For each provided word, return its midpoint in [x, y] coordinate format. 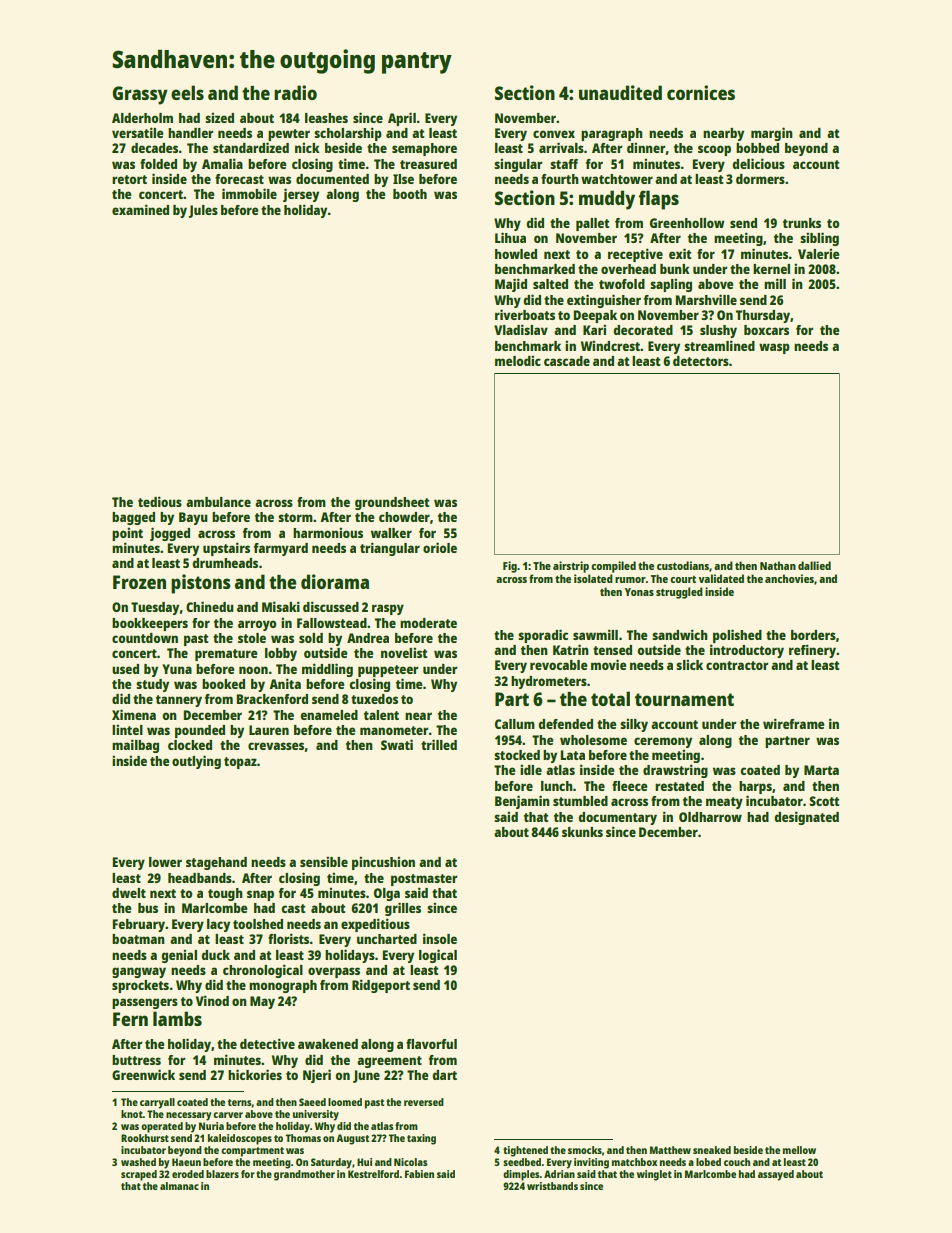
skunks [582, 832]
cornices [701, 92]
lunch [557, 786]
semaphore [424, 149]
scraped [139, 1175]
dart [444, 1075]
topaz [240, 763]
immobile [249, 193]
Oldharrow [710, 817]
